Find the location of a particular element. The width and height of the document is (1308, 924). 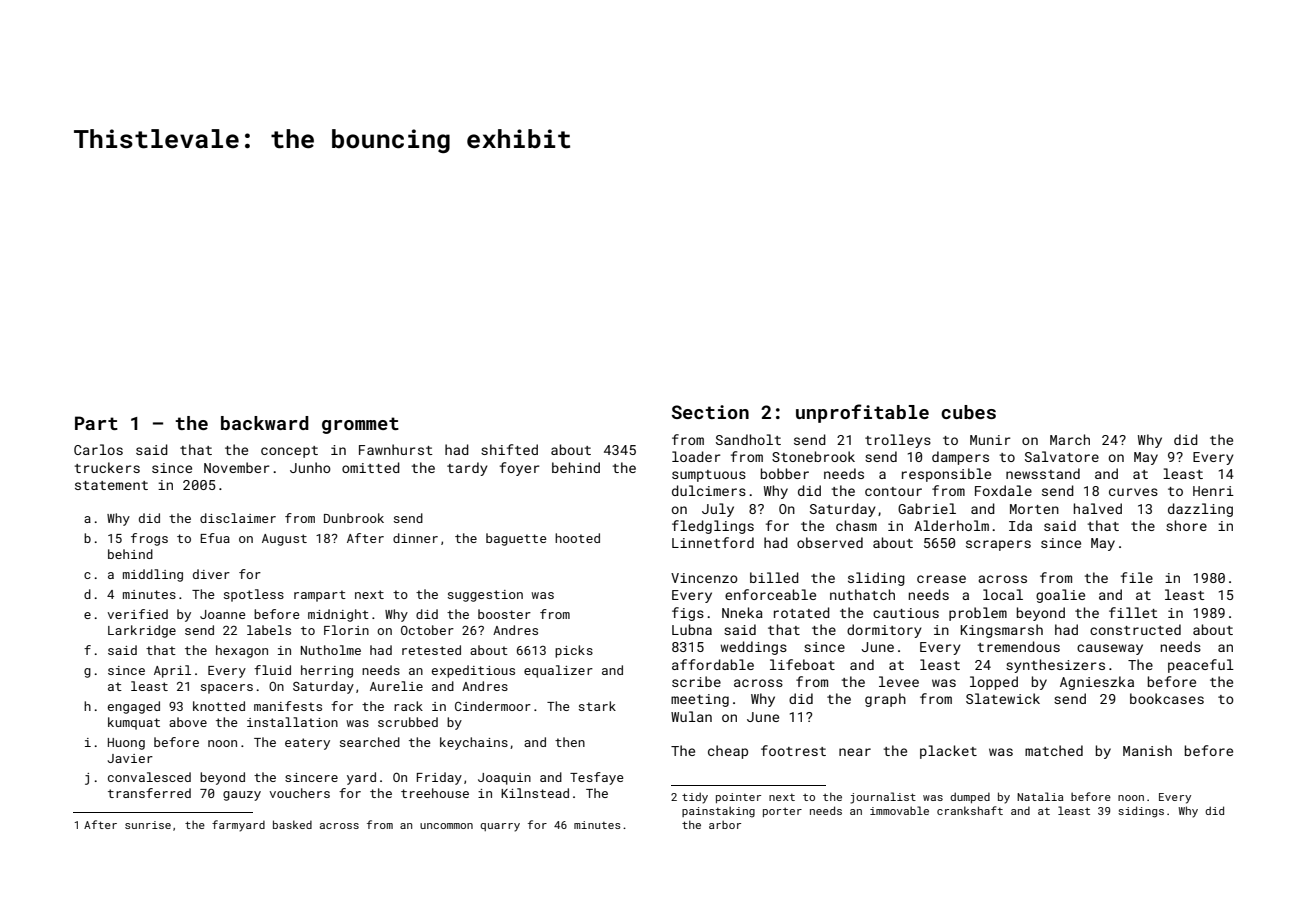

fledglings is located at coordinates (713, 527).
